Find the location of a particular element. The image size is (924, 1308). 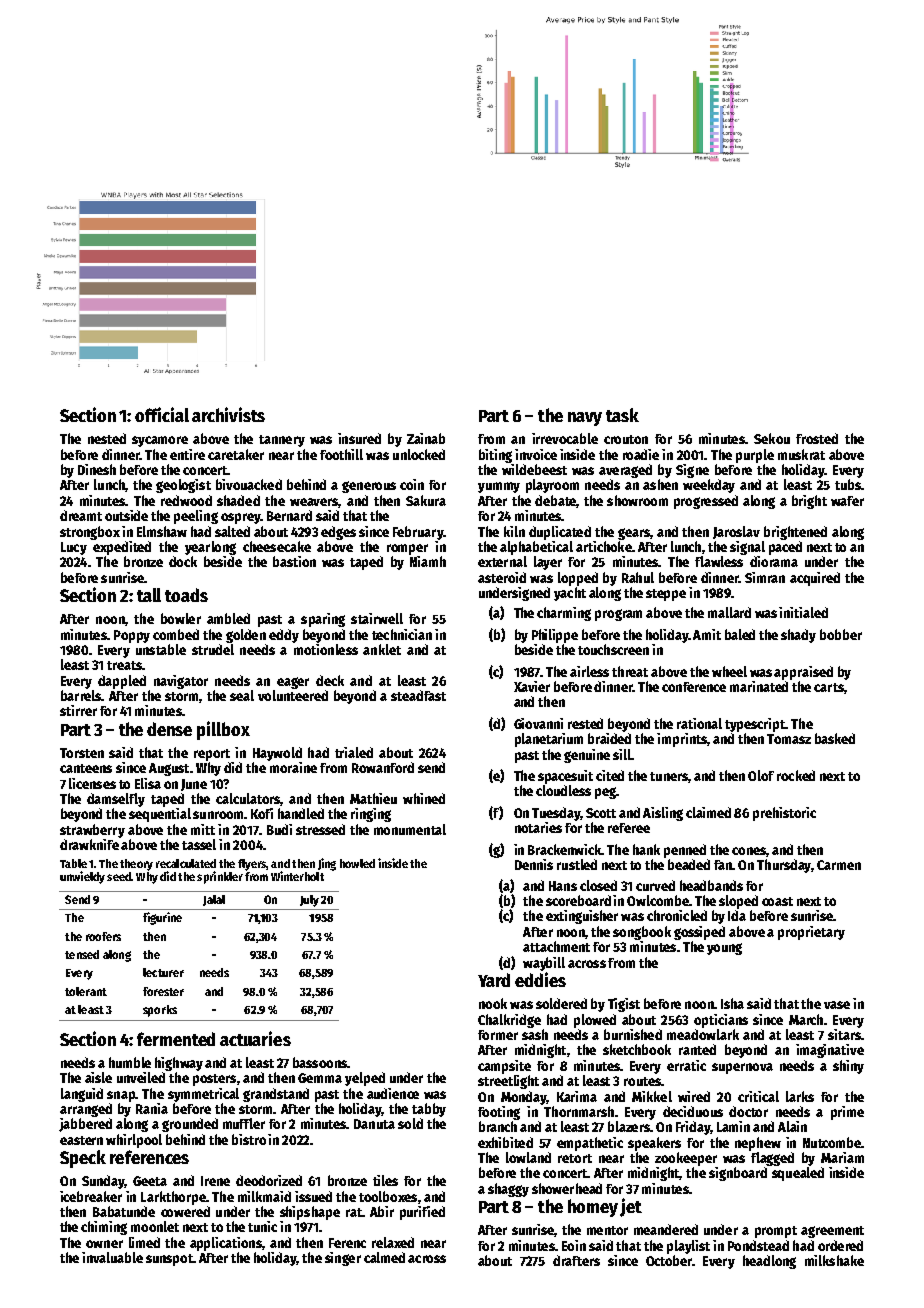

navy is located at coordinates (585, 419).
